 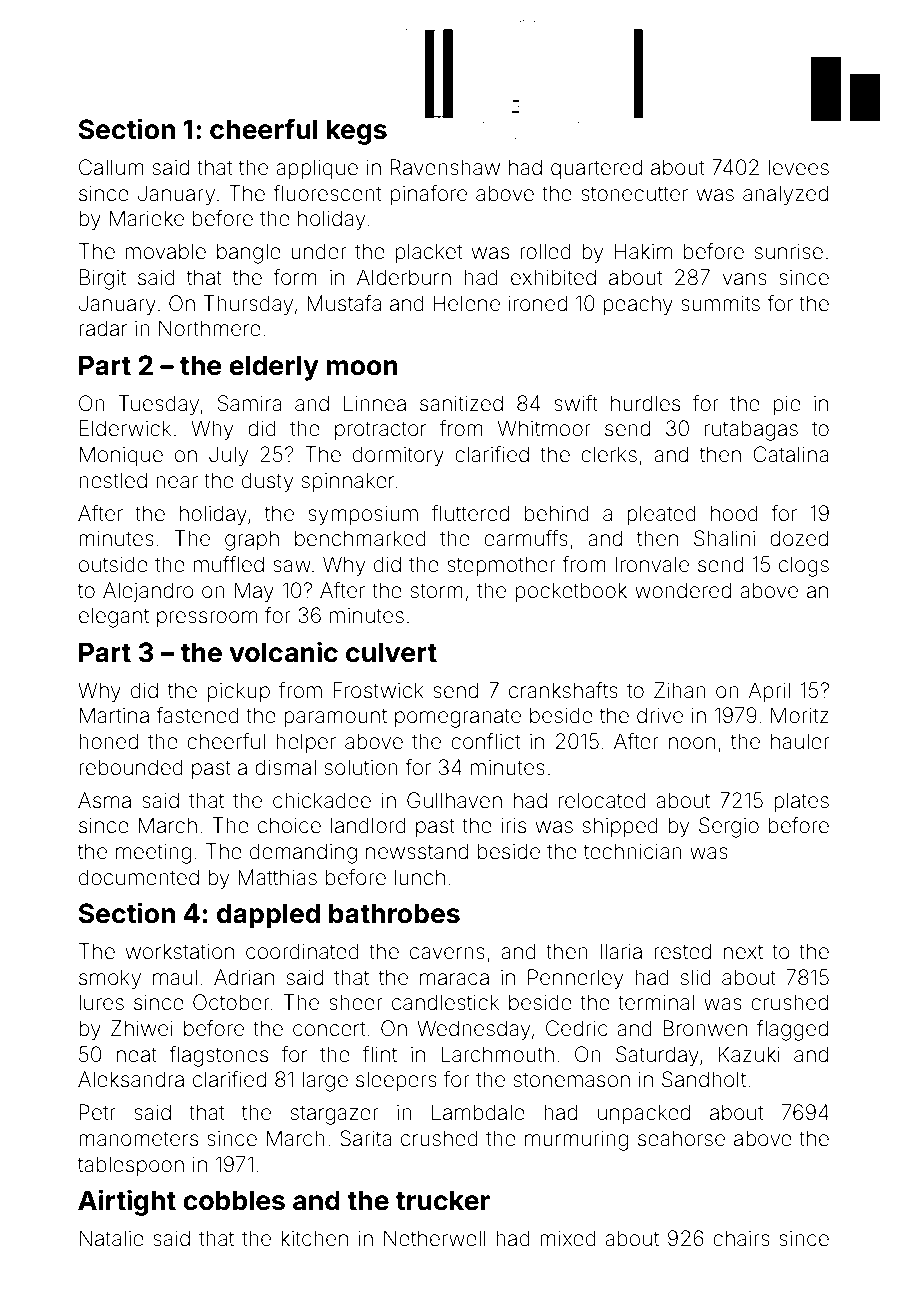 What do you see at coordinates (437, 590) in the document?
I see `storm` at bounding box center [437, 590].
